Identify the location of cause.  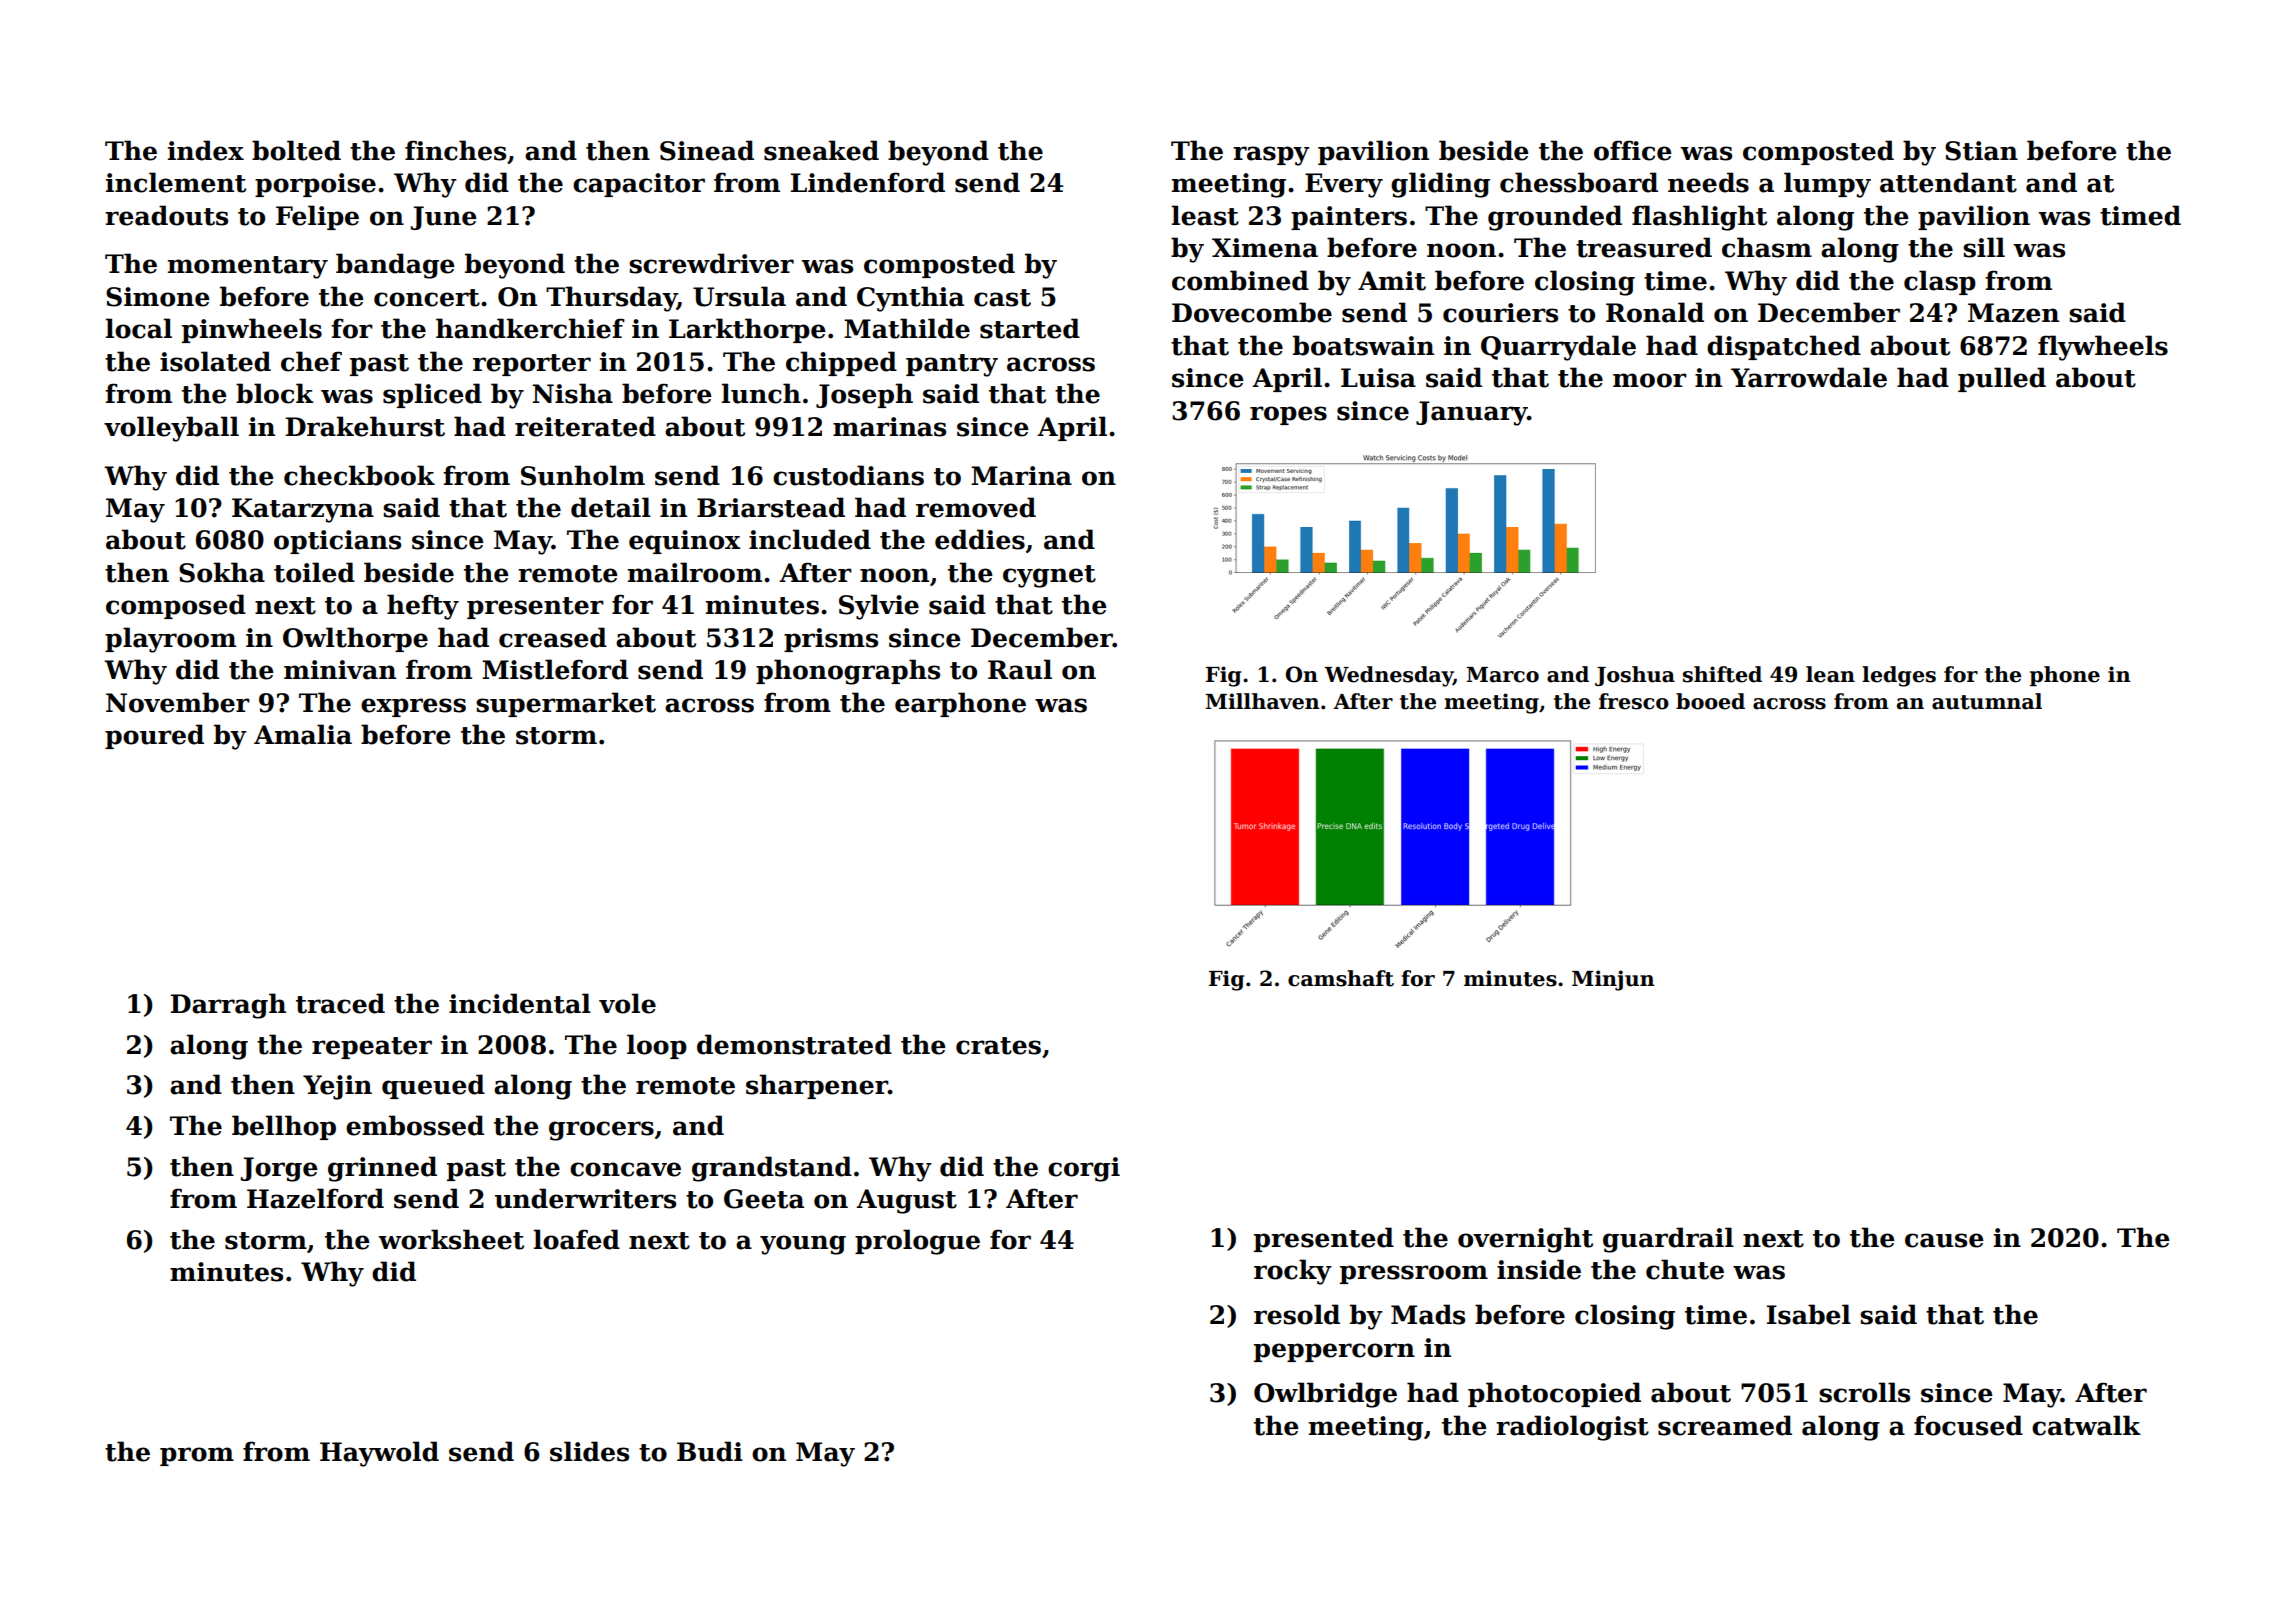
(1944, 1240).
